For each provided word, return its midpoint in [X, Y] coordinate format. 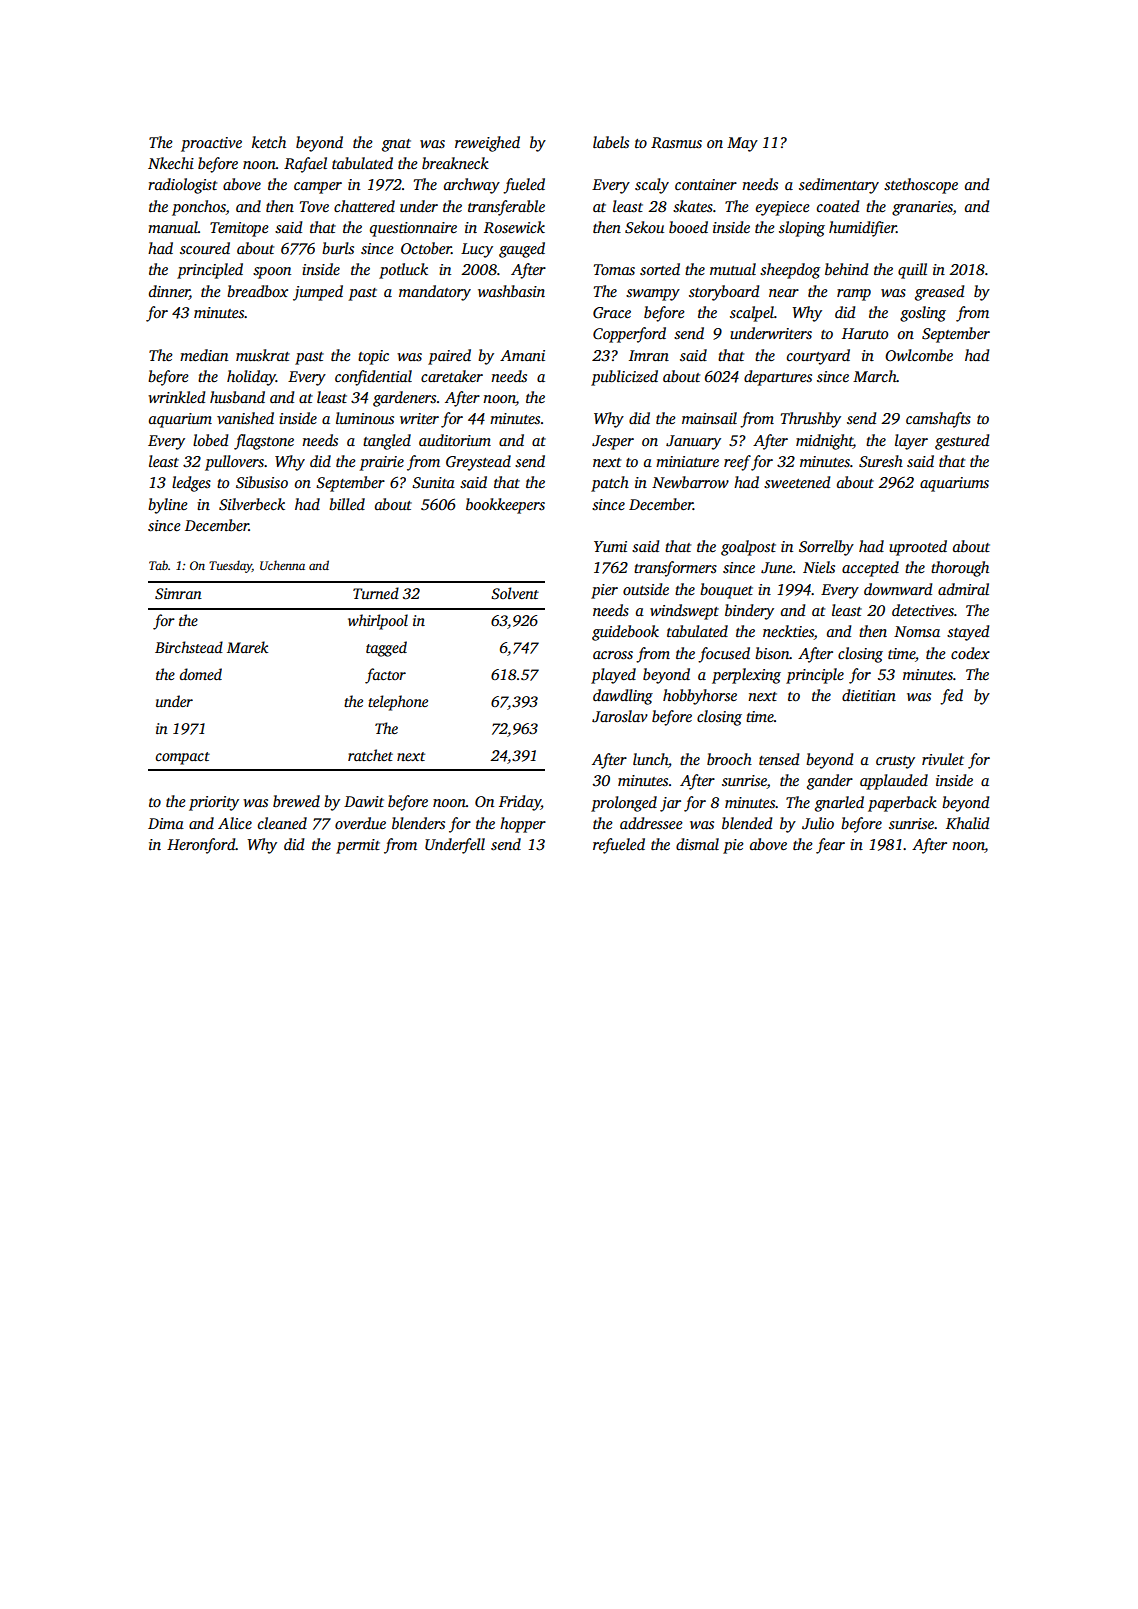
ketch [269, 142]
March [875, 376]
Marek [247, 647]
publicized [624, 378]
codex [970, 653]
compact [183, 758]
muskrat [263, 355]
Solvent [515, 593]
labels [611, 142]
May [742, 144]
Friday [520, 803]
